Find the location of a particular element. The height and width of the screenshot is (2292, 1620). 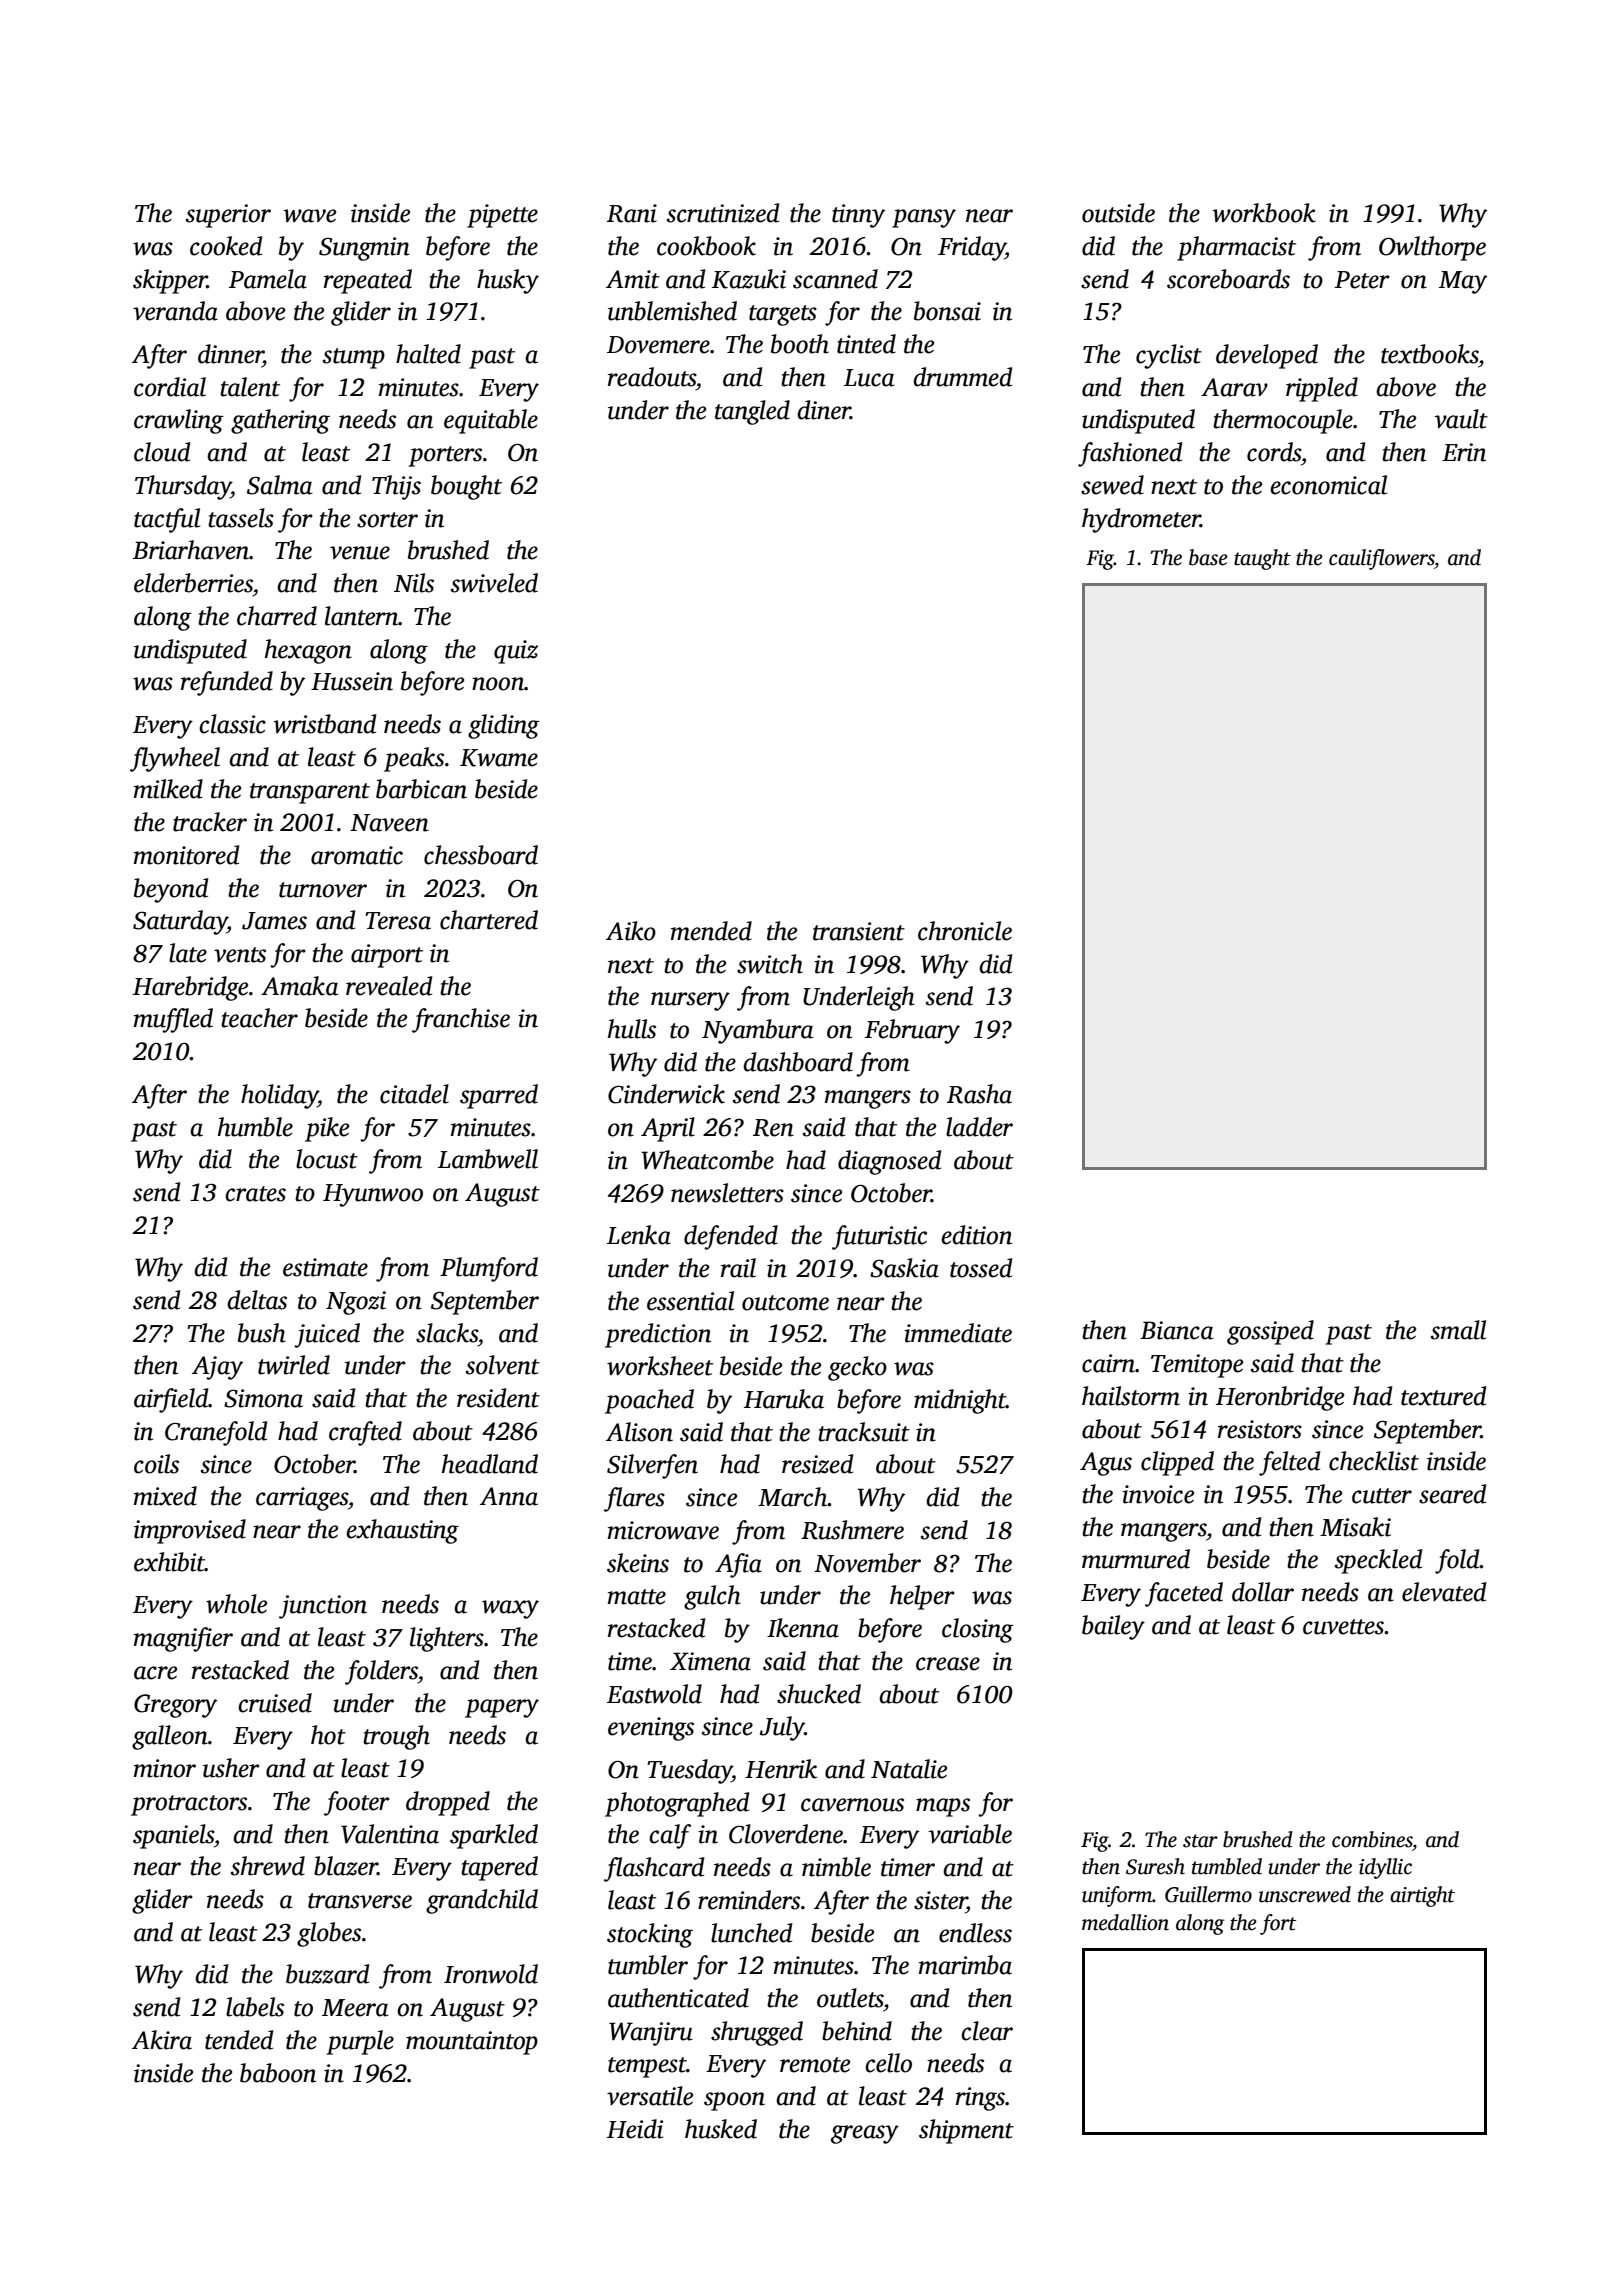

rippled is located at coordinates (1322, 389).
